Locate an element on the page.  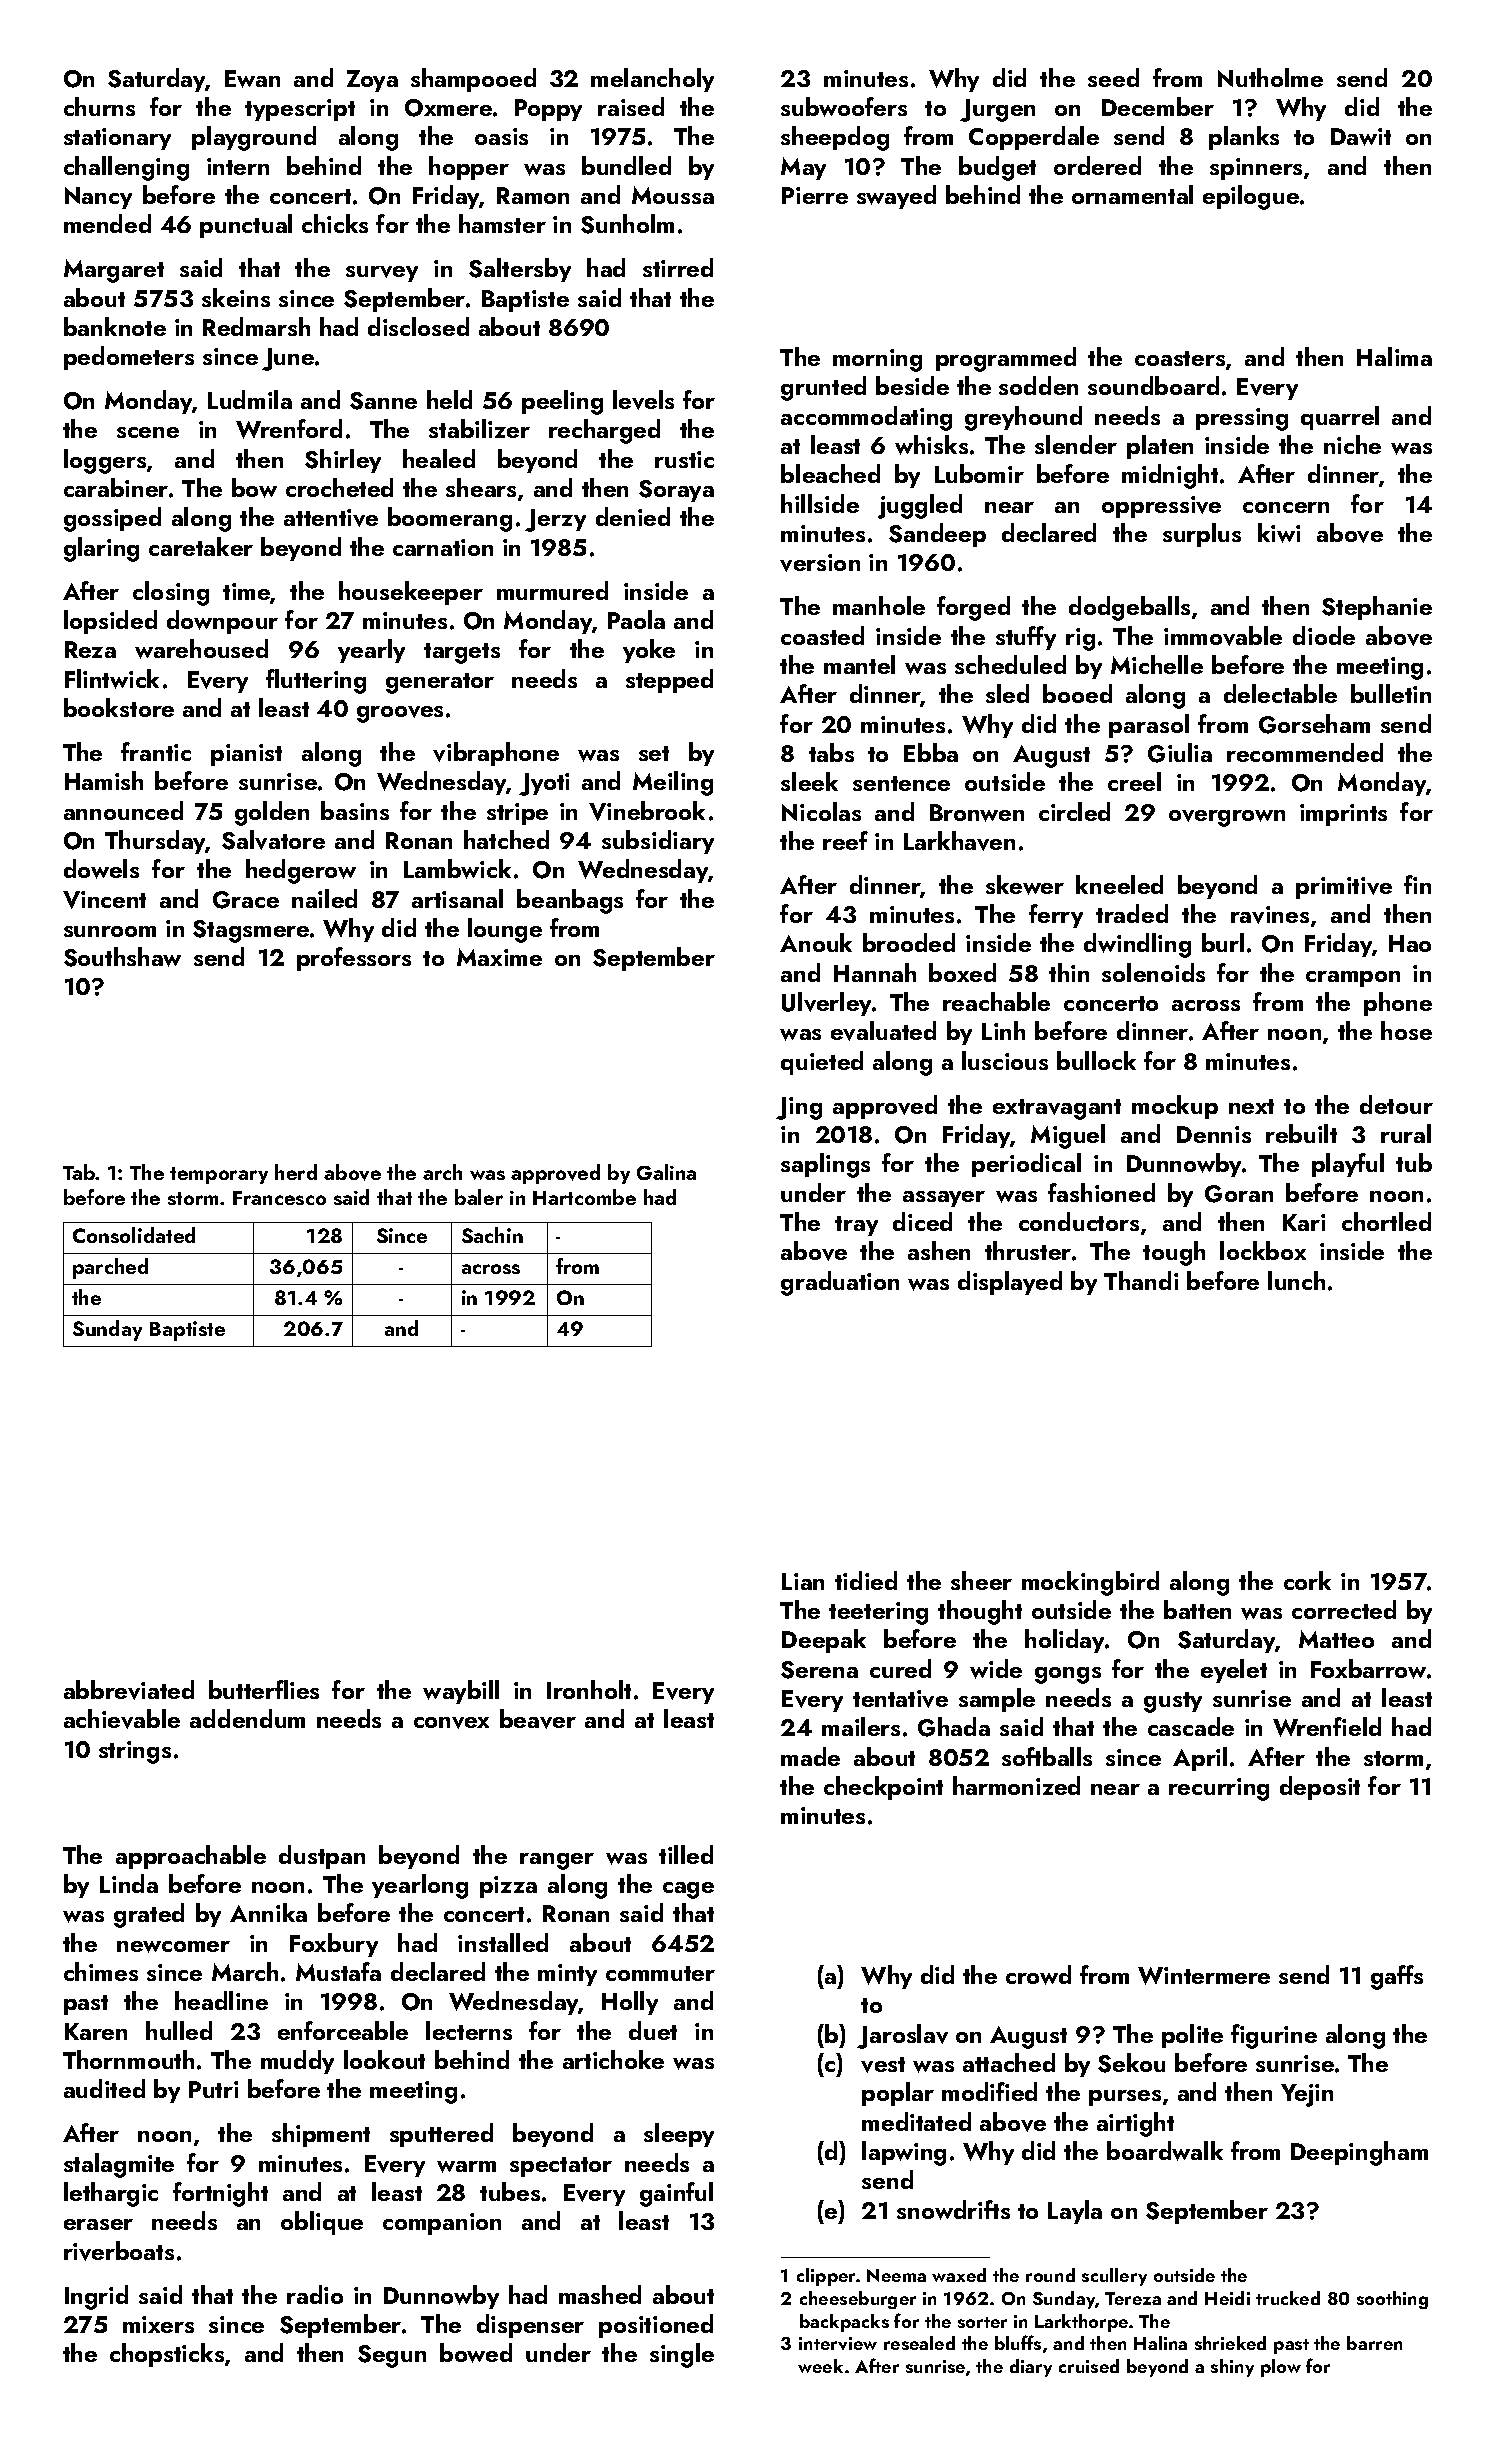
commuter is located at coordinates (660, 1973).
